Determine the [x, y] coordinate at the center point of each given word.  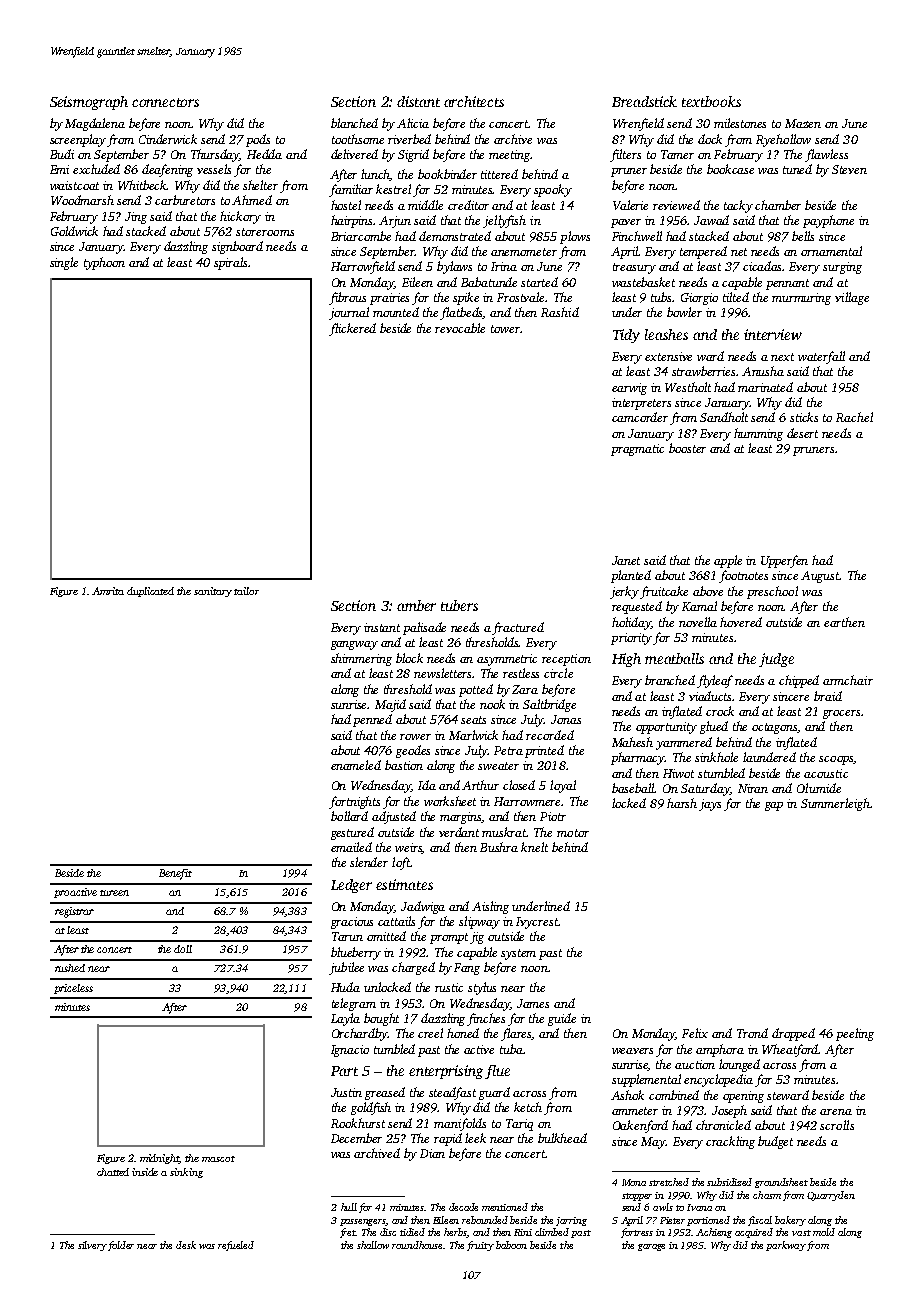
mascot [218, 1159]
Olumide [819, 788]
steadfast [452, 1093]
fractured [518, 628]
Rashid [560, 312]
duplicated [150, 592]
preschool [772, 592]
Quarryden [831, 1196]
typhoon [104, 263]
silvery [92, 1246]
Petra [508, 750]
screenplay [78, 140]
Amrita [108, 591]
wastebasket [643, 282]
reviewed [676, 205]
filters [625, 155]
